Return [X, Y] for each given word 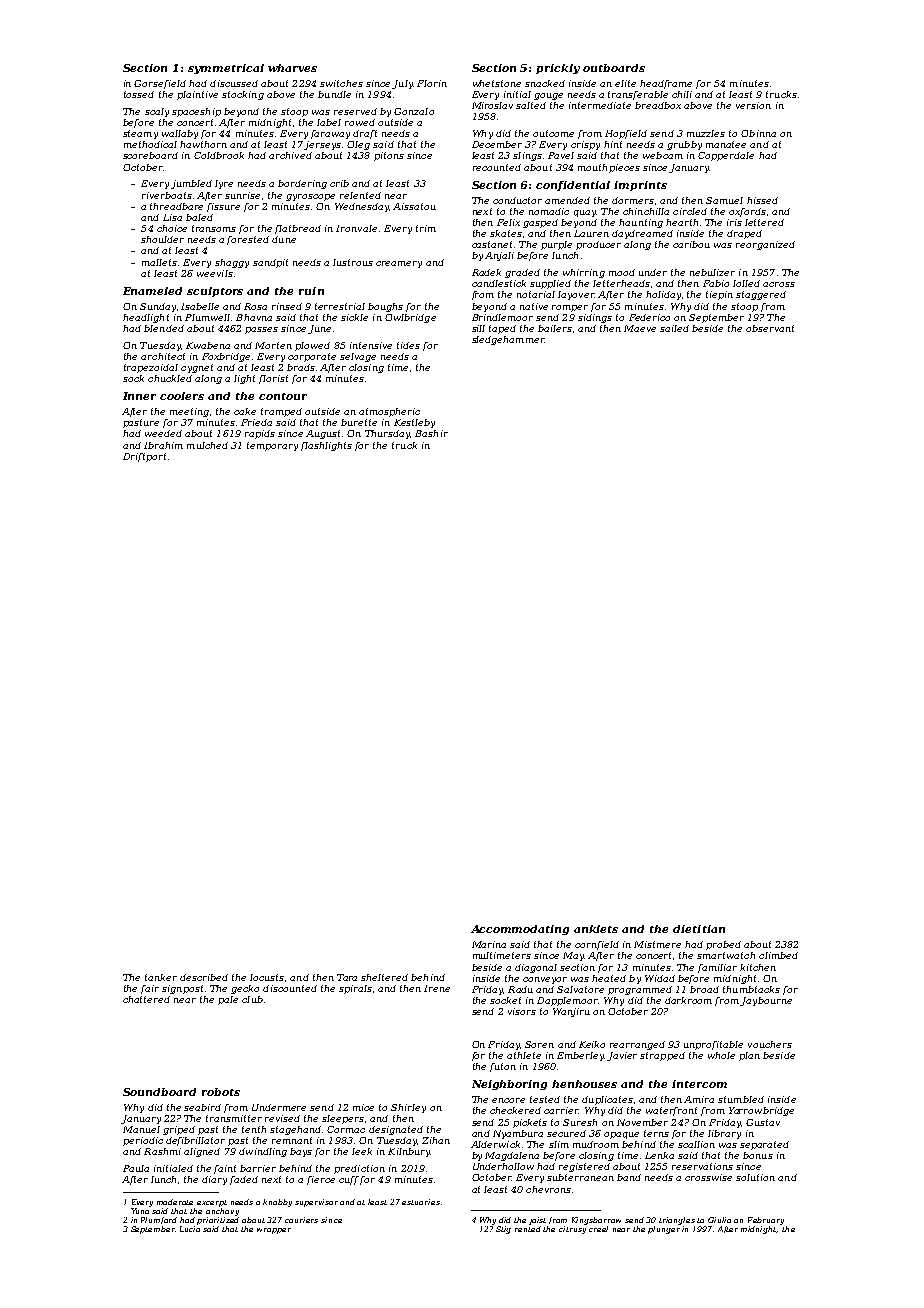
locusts [267, 977]
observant [770, 328]
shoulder [162, 239]
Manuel [141, 1129]
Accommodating [520, 930]
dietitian [699, 929]
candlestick [499, 283]
